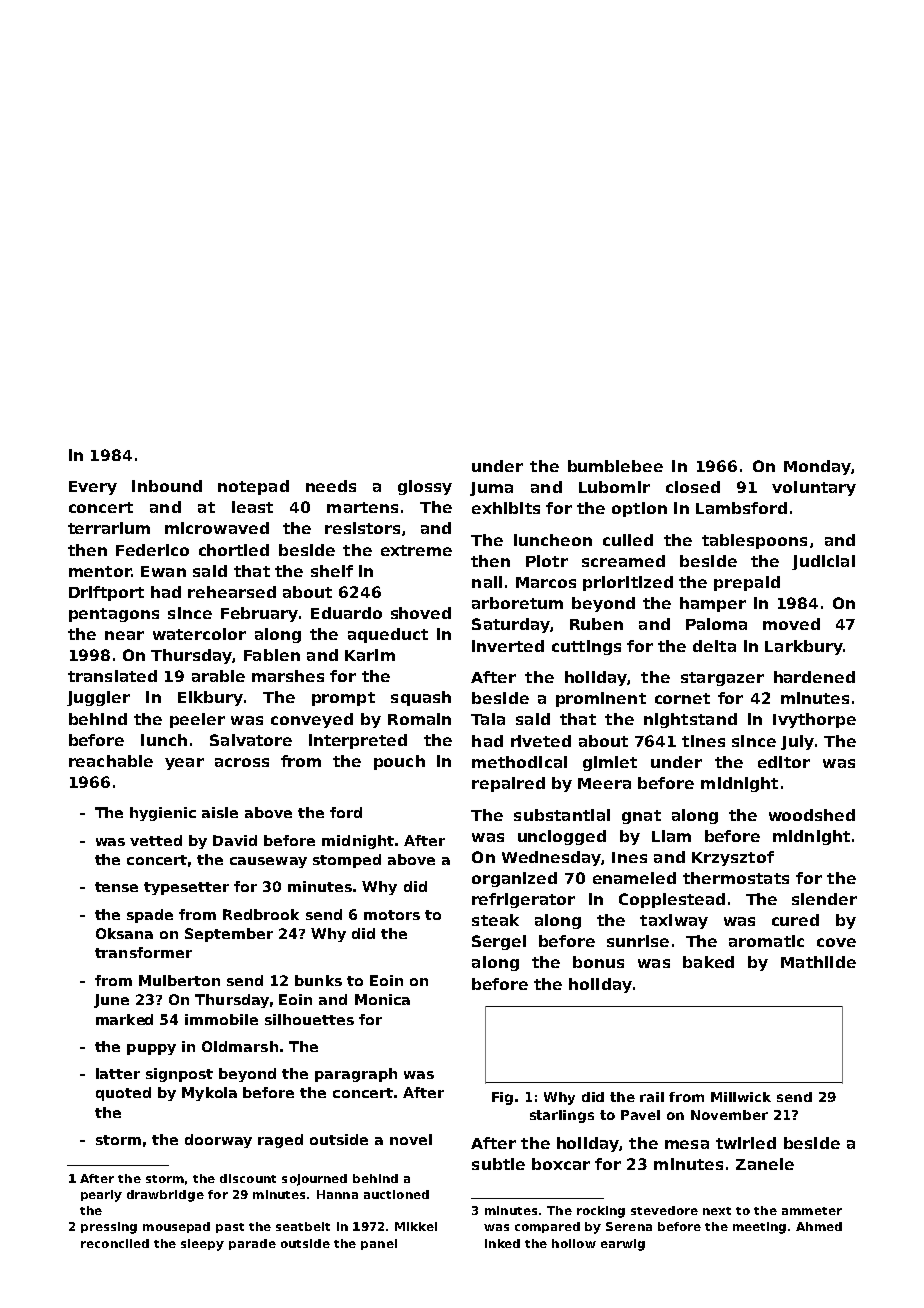 The height and width of the screenshot is (1308, 924). I want to click on tense, so click(116, 887).
